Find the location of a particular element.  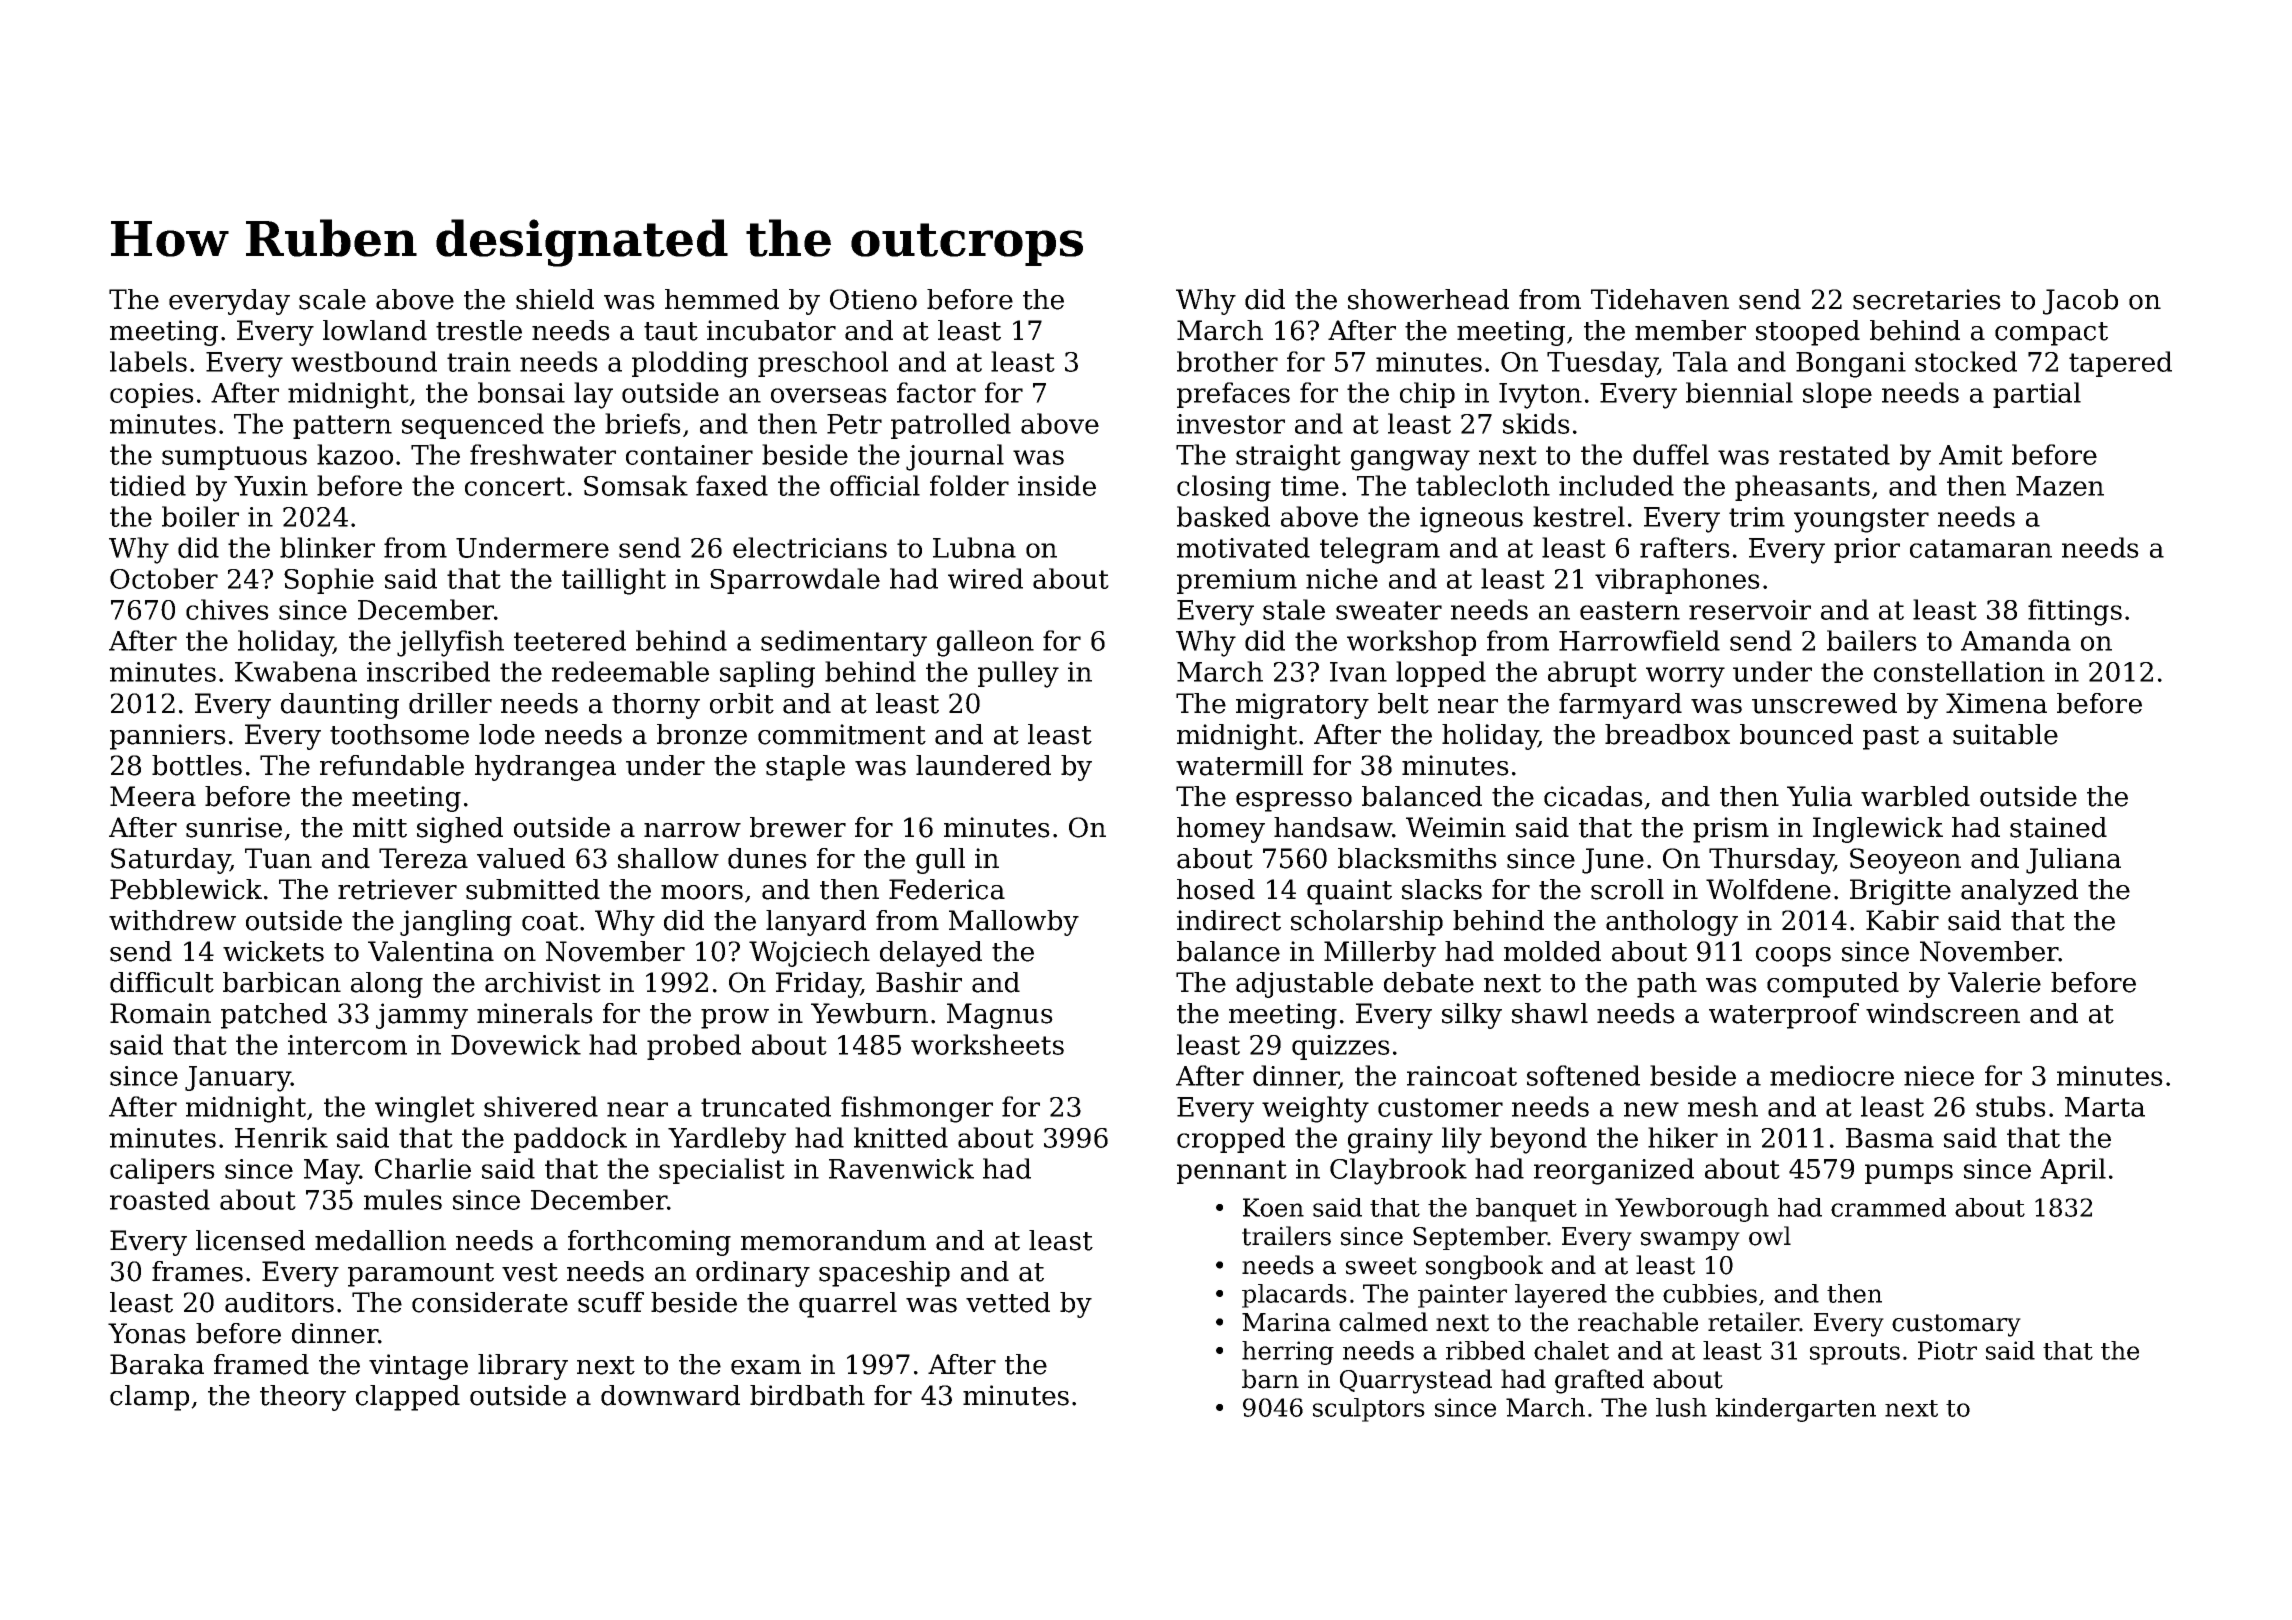

pattern is located at coordinates (342, 427).
